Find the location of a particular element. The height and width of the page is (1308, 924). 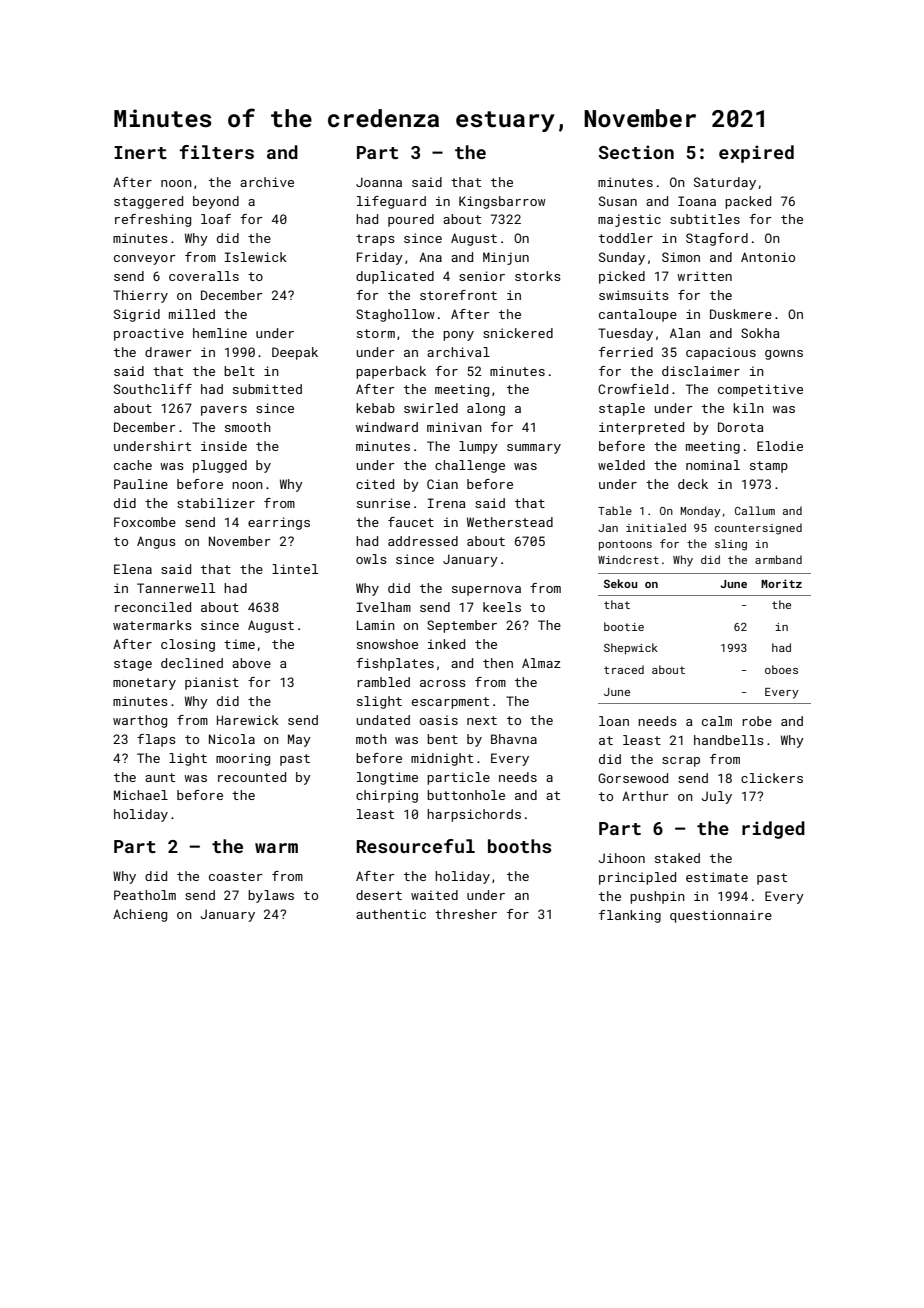

Inert is located at coordinates (140, 152).
